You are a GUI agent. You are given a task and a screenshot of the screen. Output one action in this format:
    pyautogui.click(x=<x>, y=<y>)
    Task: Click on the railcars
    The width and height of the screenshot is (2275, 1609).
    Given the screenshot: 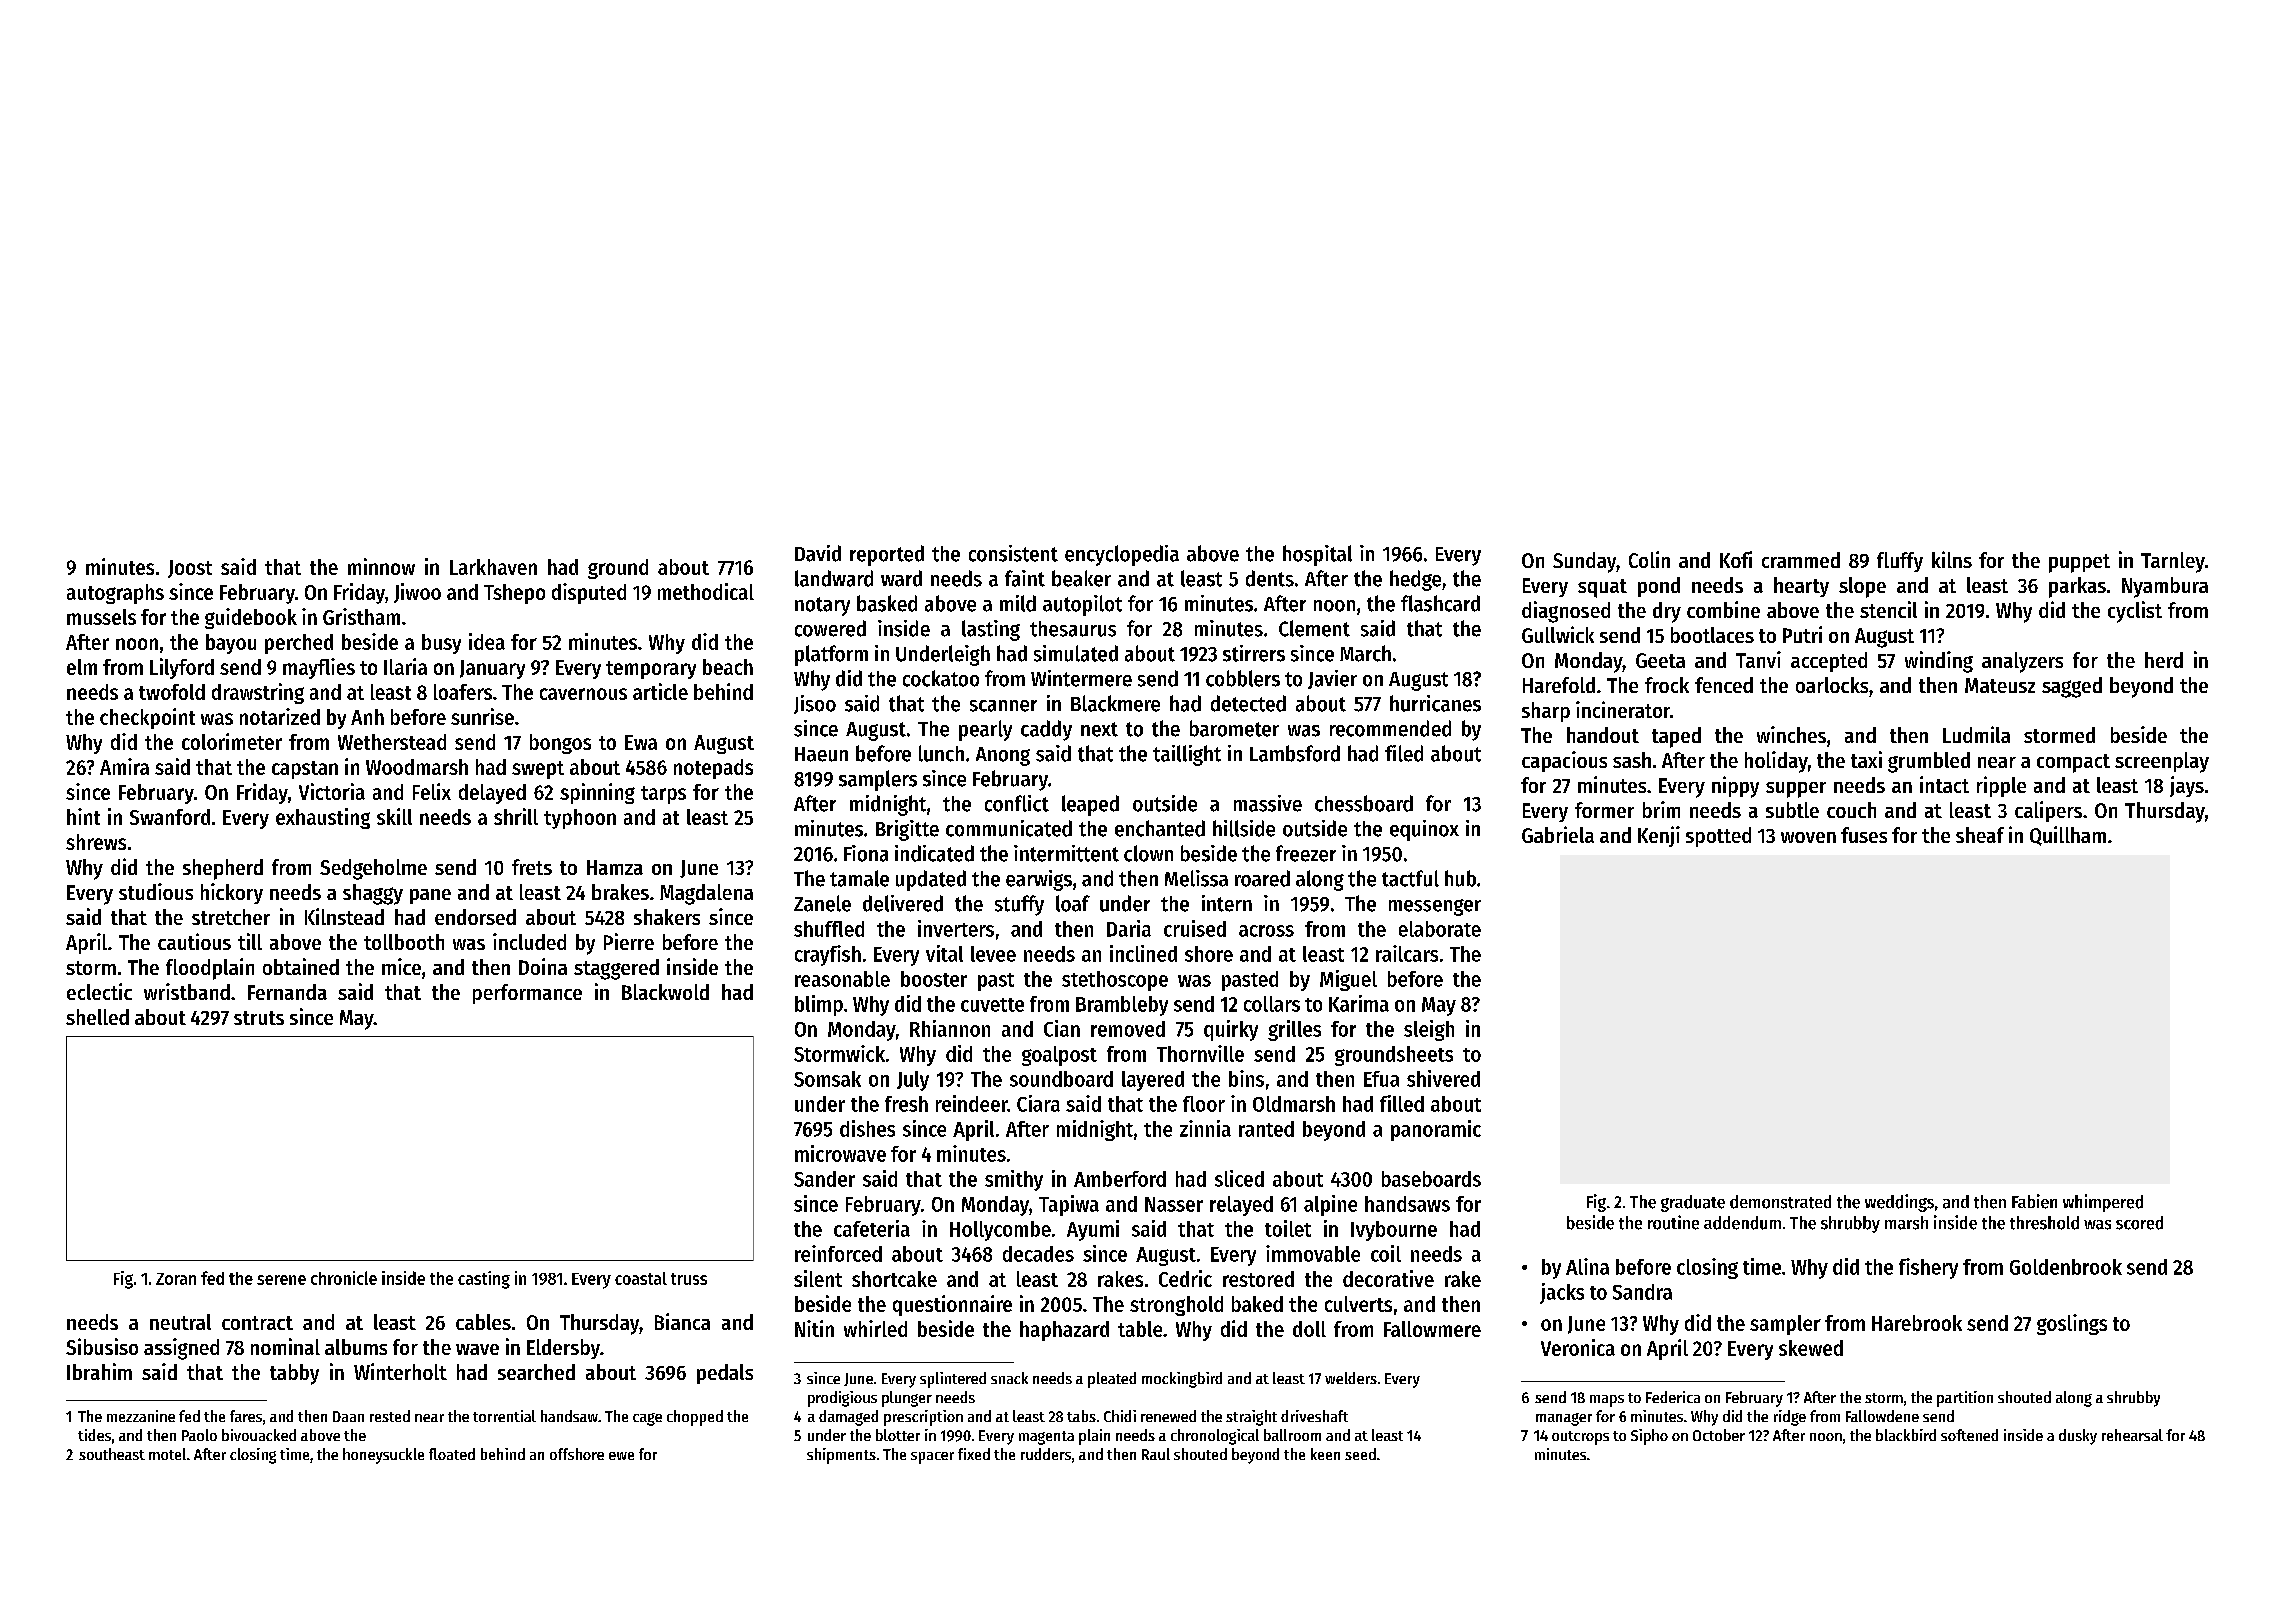 What is the action you would take?
    pyautogui.click(x=1407, y=953)
